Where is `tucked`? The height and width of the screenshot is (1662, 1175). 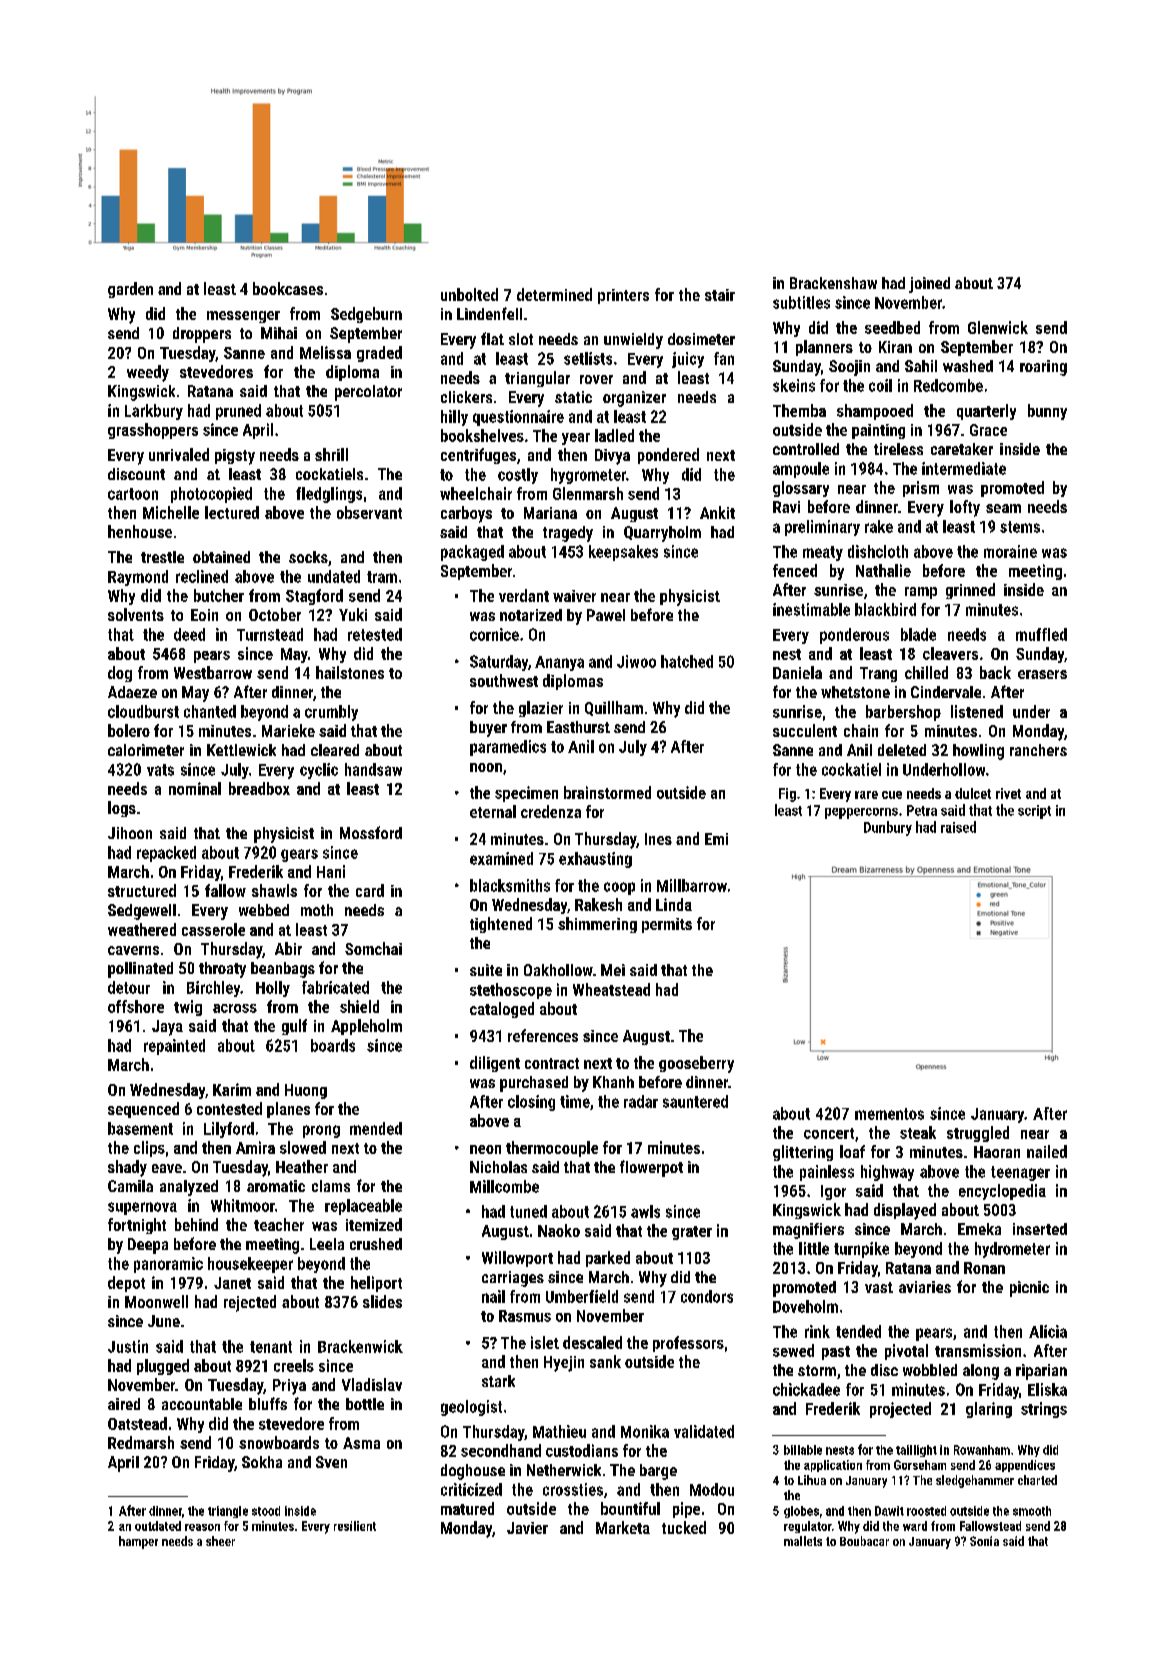 tucked is located at coordinates (684, 1527).
